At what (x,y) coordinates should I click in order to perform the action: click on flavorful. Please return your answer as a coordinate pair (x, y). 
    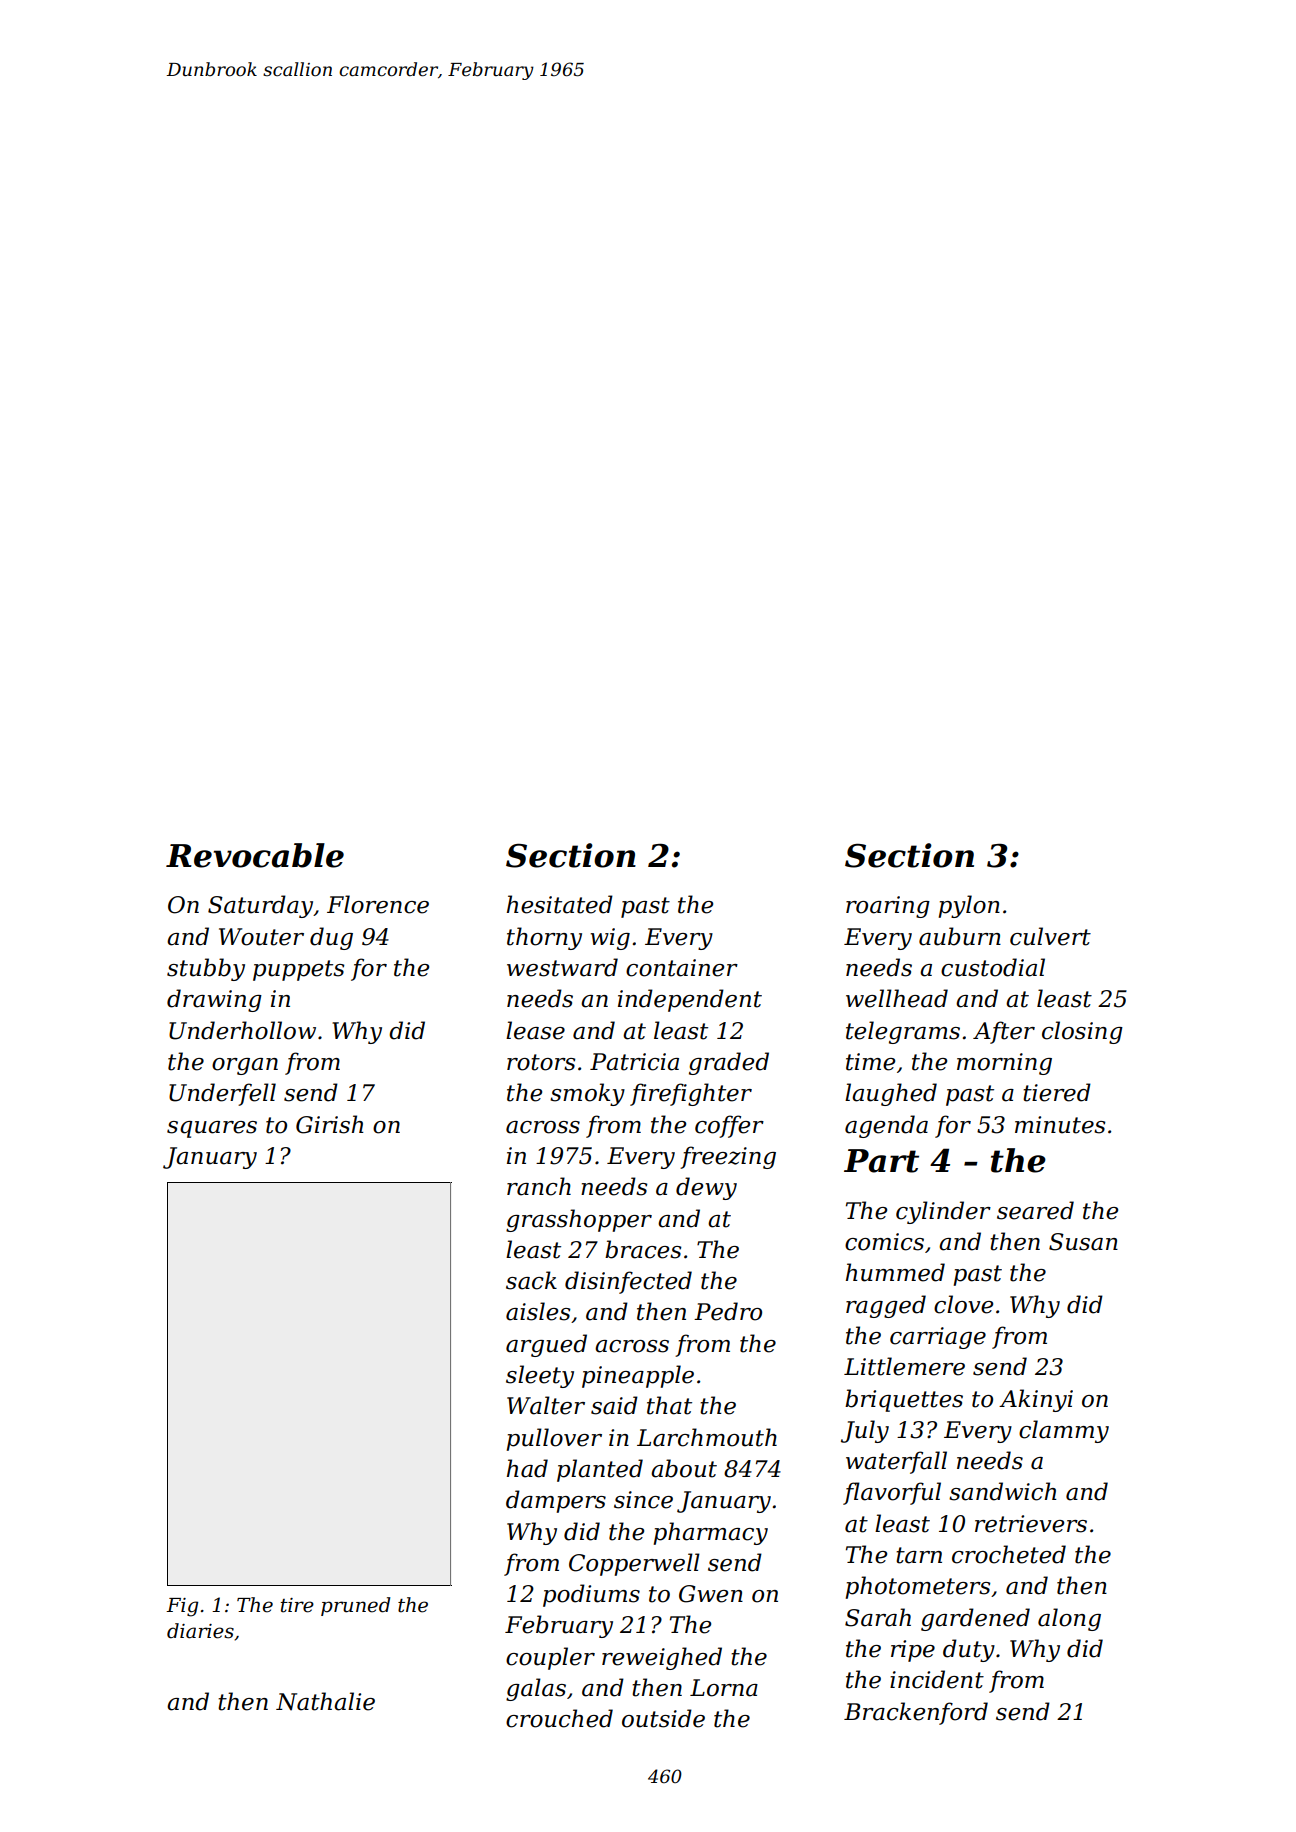
    Looking at the image, I should click on (892, 1493).
